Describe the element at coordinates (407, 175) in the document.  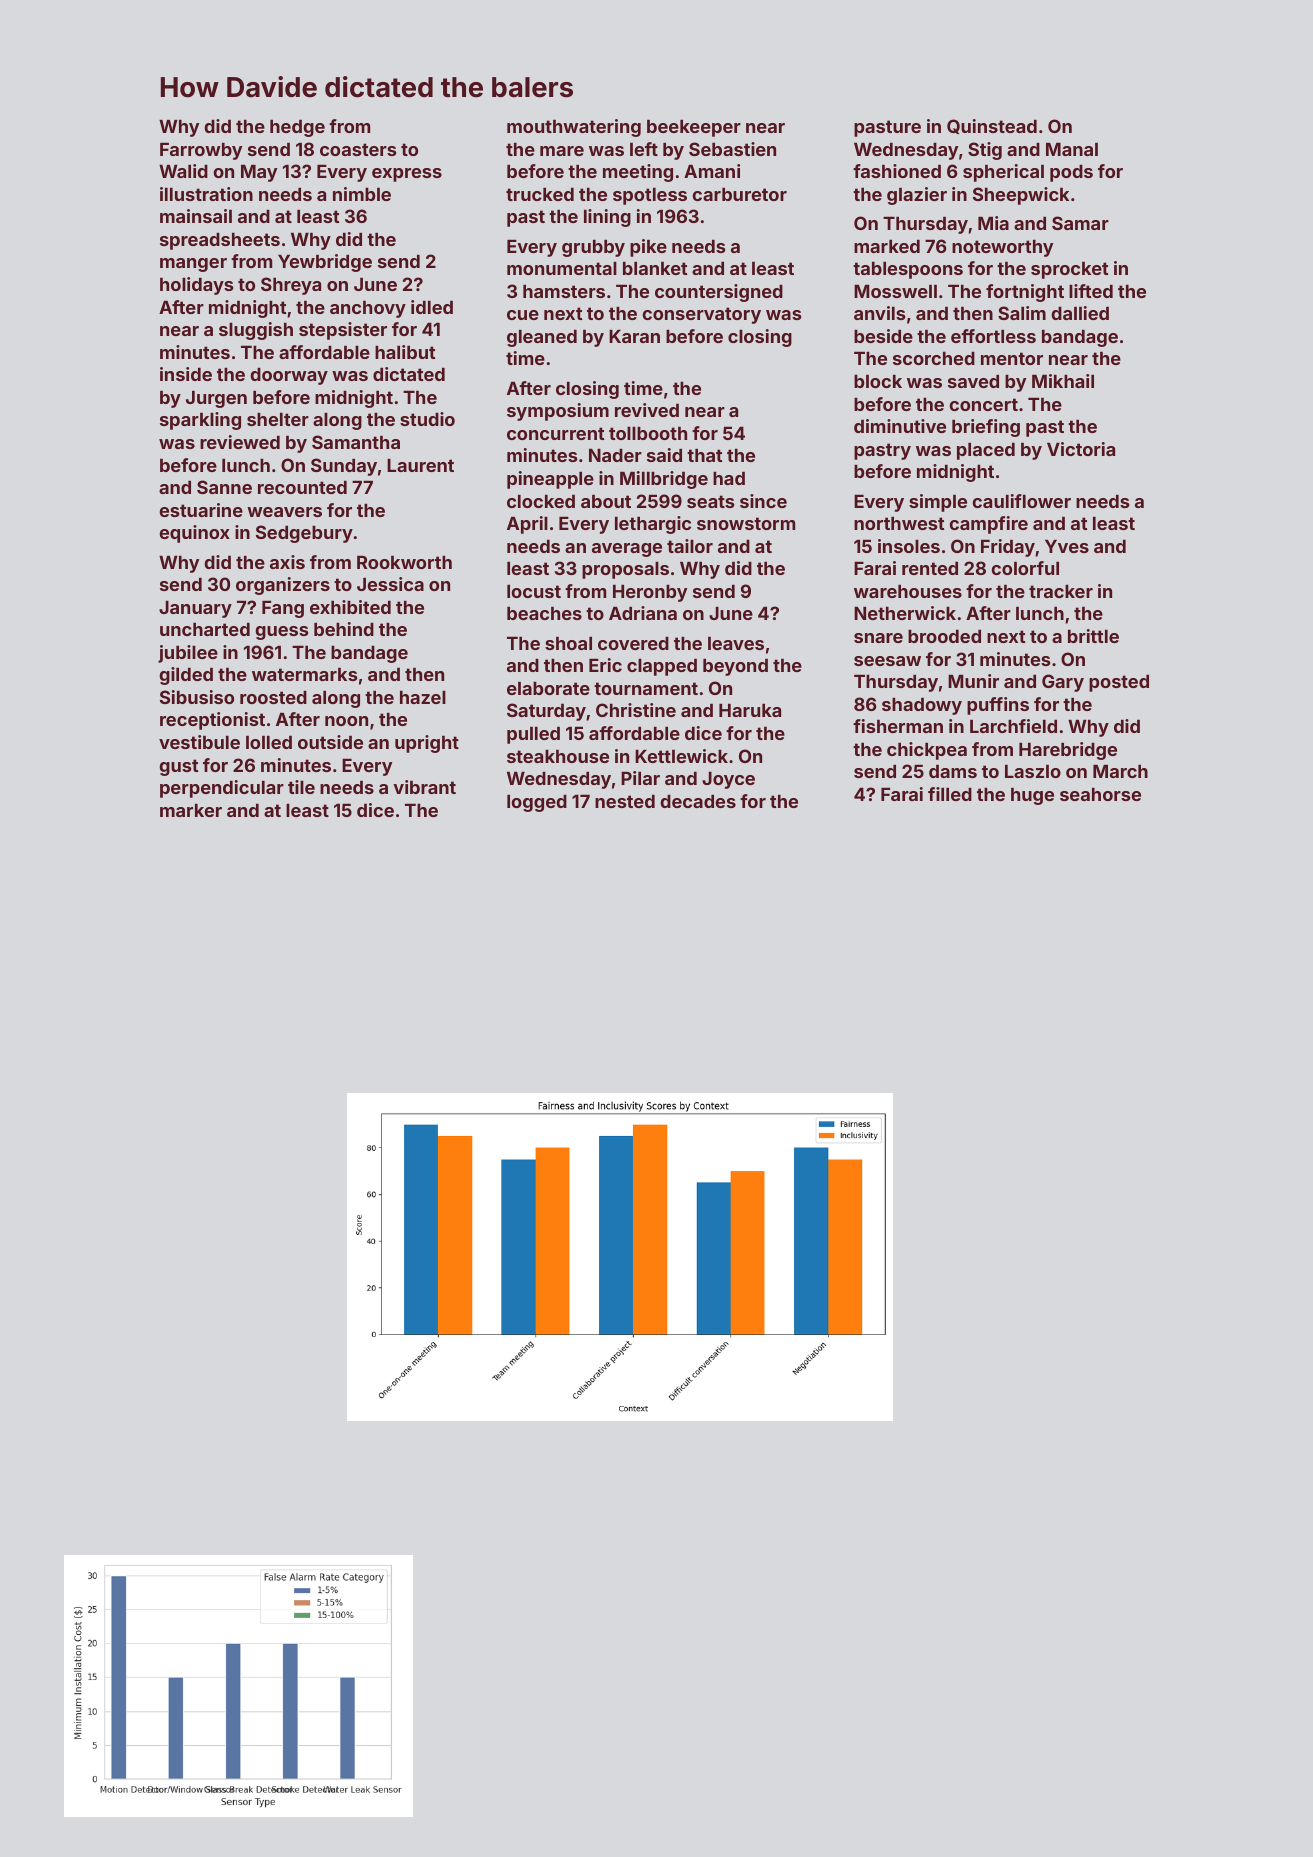
I see `express` at that location.
